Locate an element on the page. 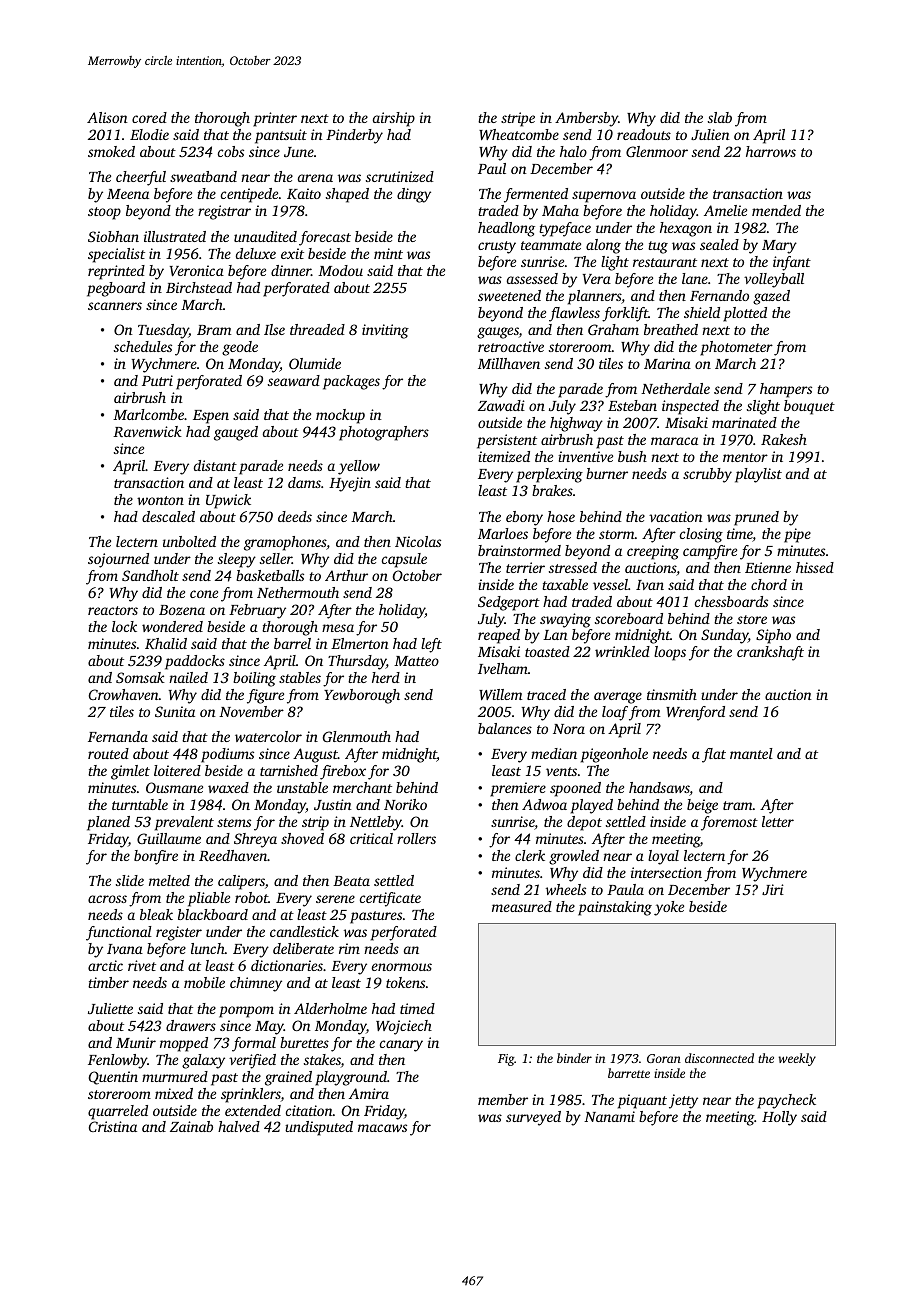  forklift is located at coordinates (625, 314).
